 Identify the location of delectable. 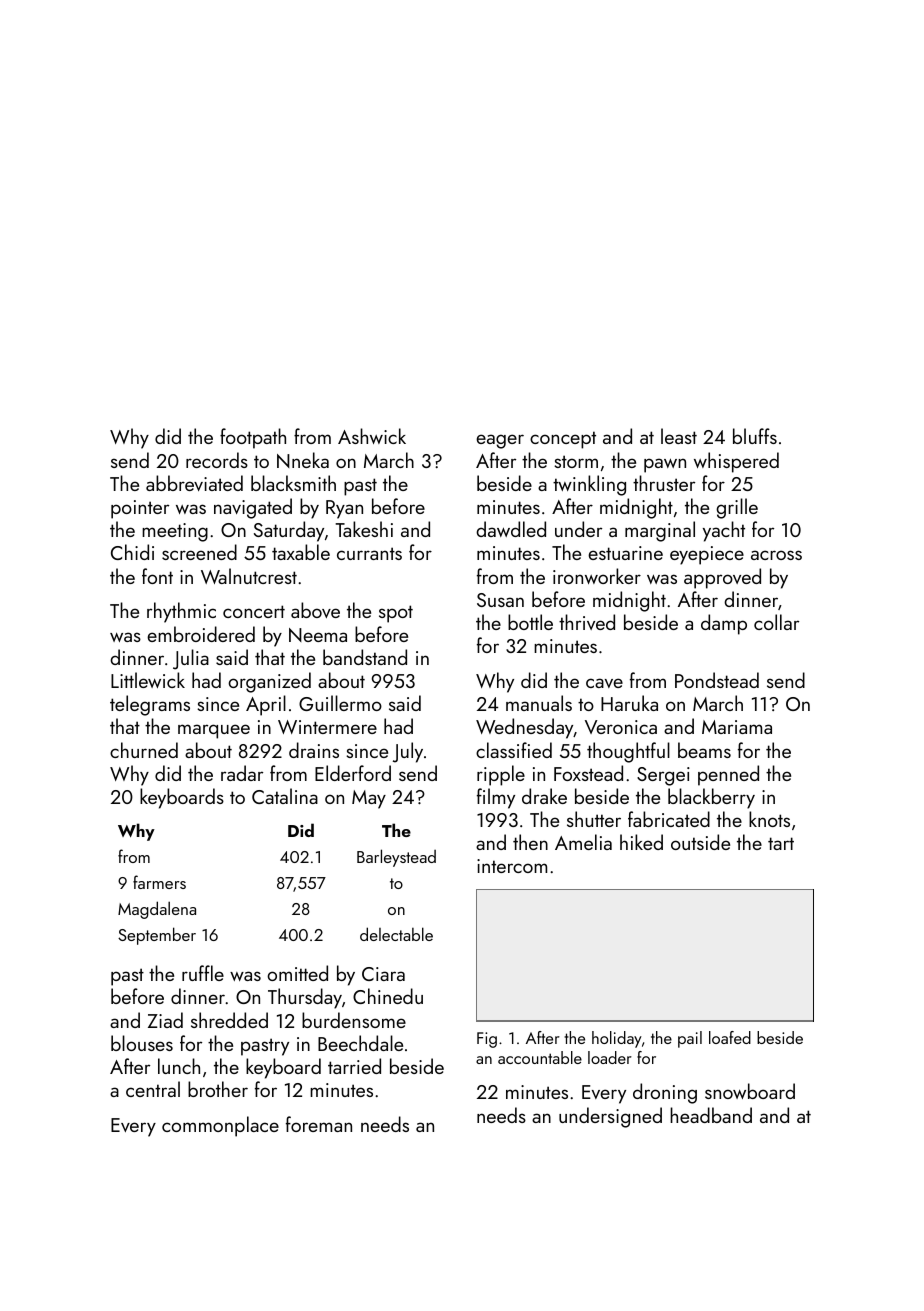
(396, 934).
